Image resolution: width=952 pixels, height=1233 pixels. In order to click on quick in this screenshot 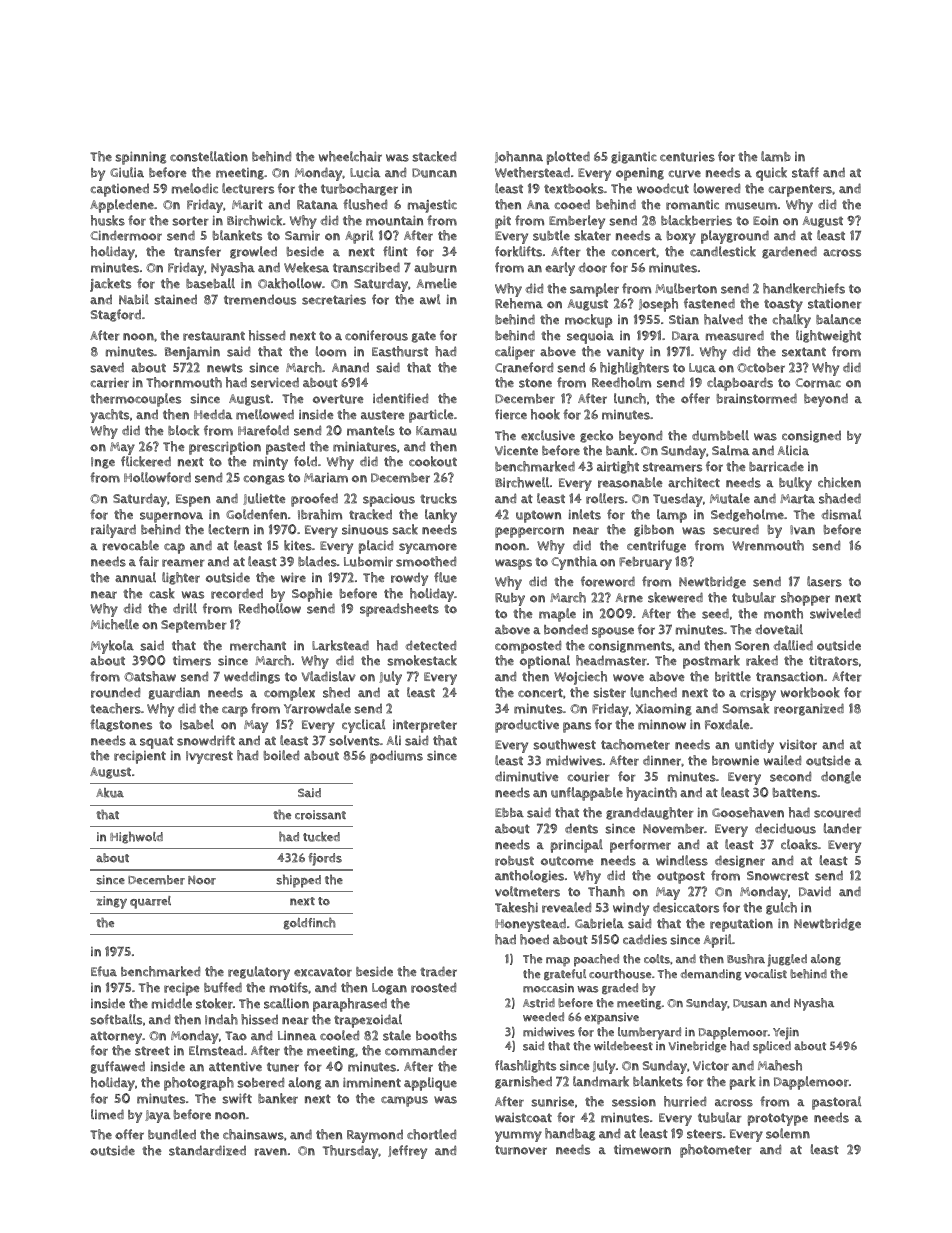, I will do `click(771, 174)`.
